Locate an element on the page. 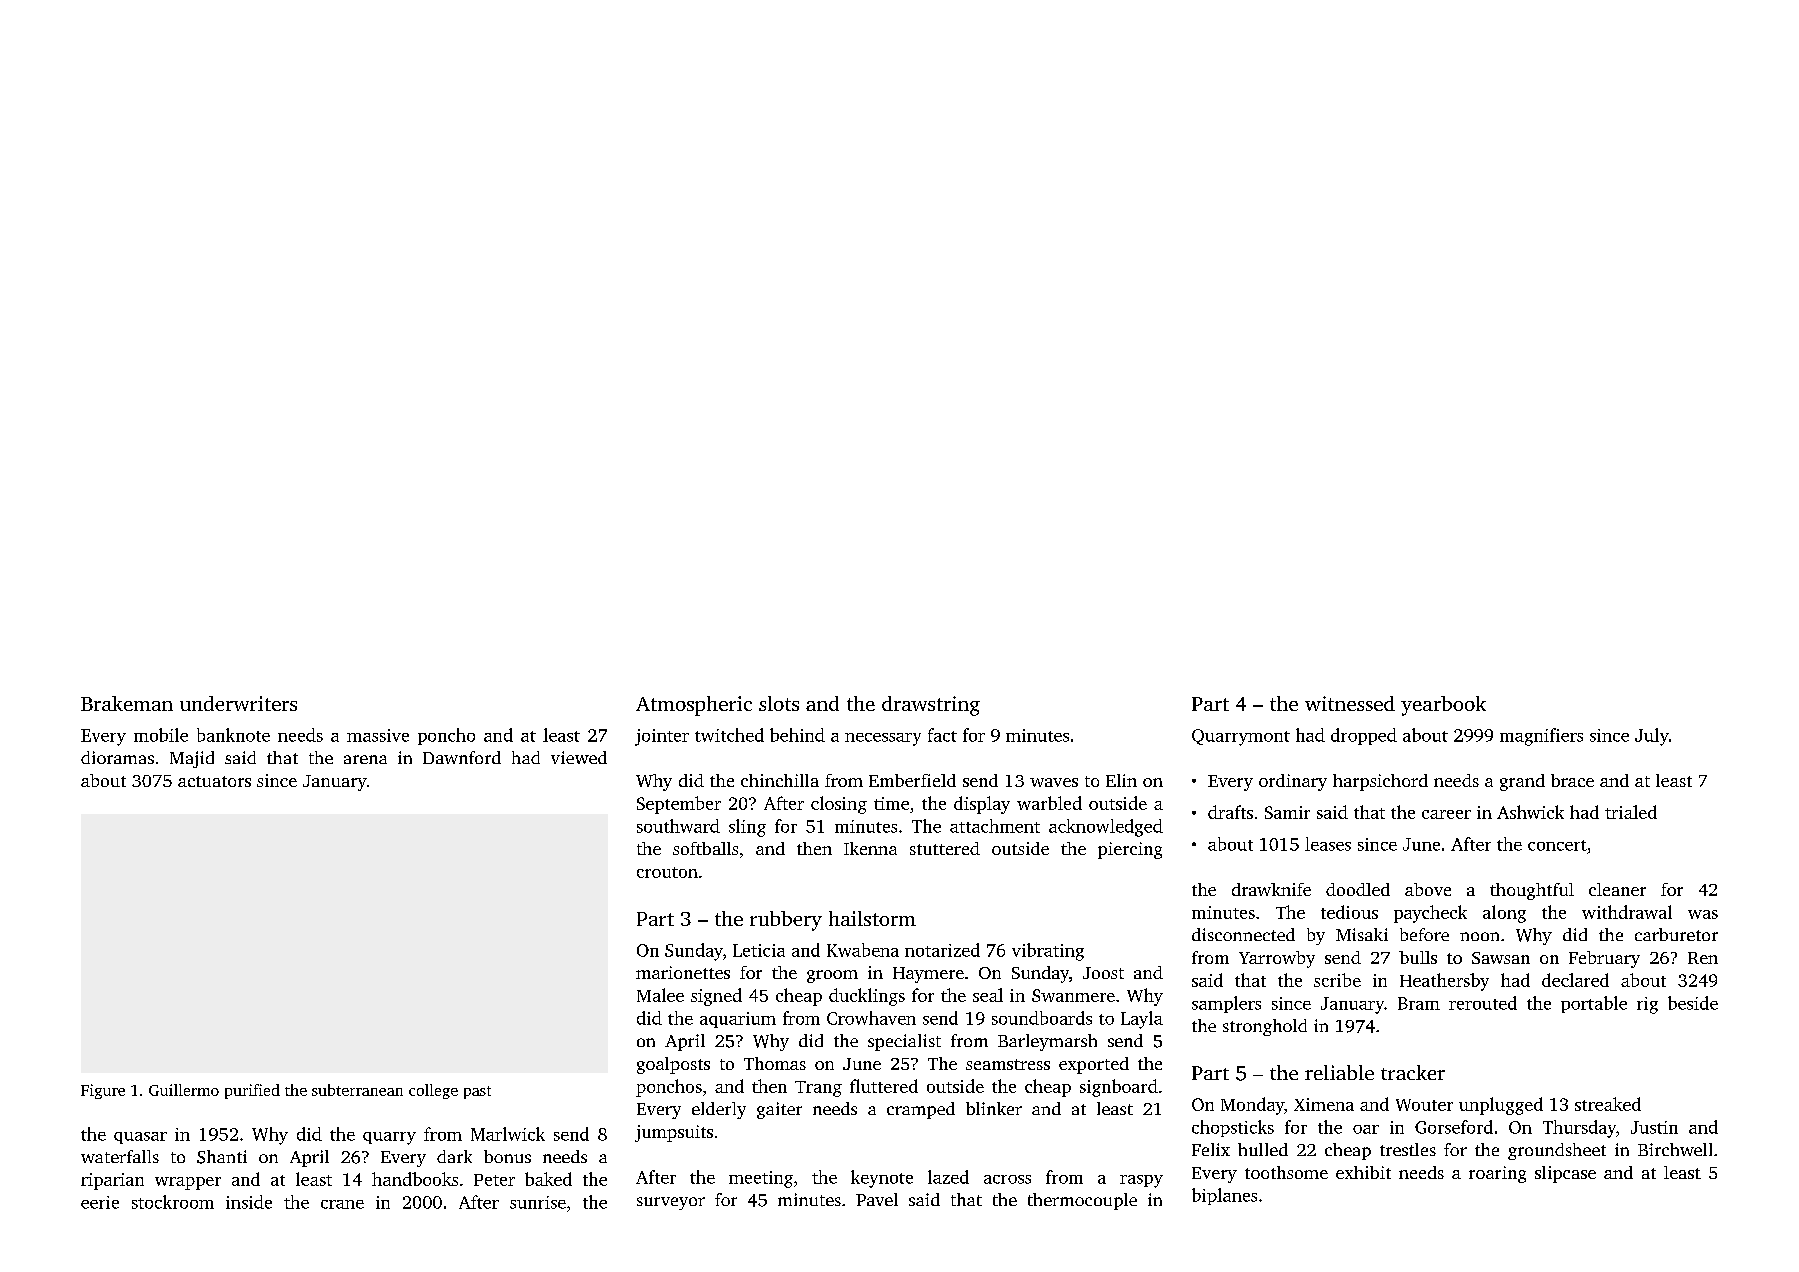 The image size is (1799, 1272). reliable is located at coordinates (1339, 1072).
